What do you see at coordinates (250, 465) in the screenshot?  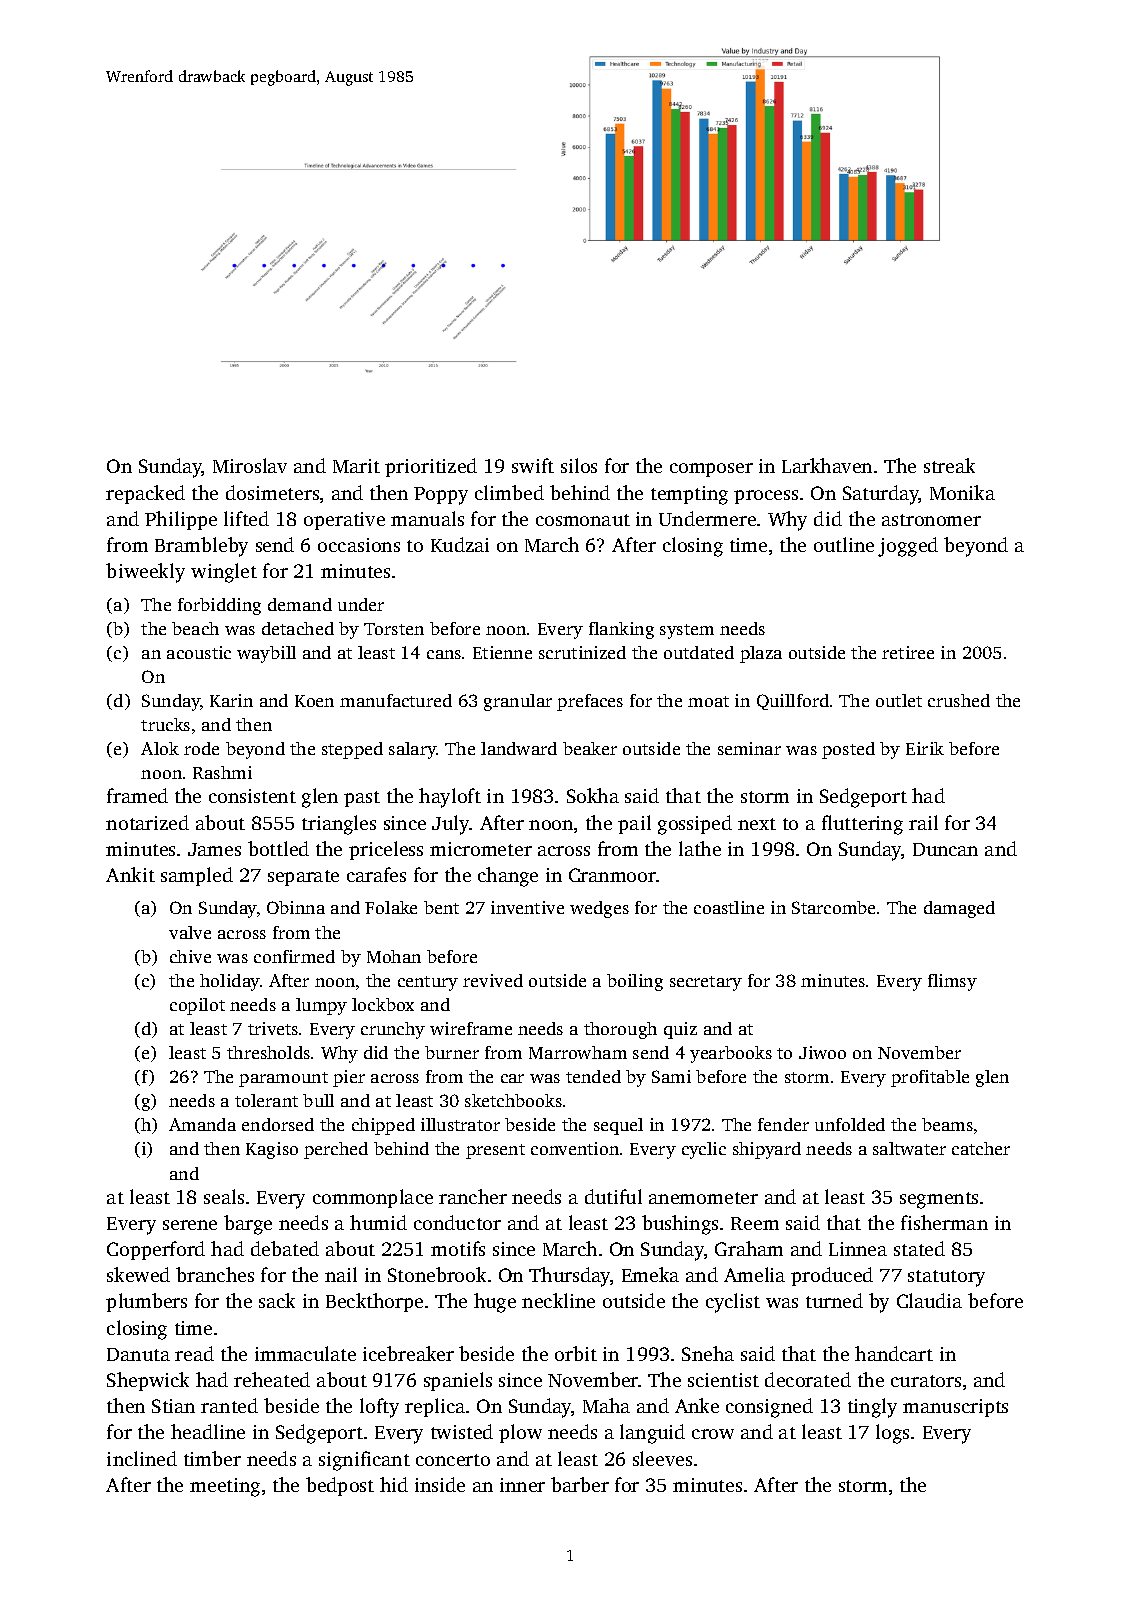 I see `Miroslav` at bounding box center [250, 465].
